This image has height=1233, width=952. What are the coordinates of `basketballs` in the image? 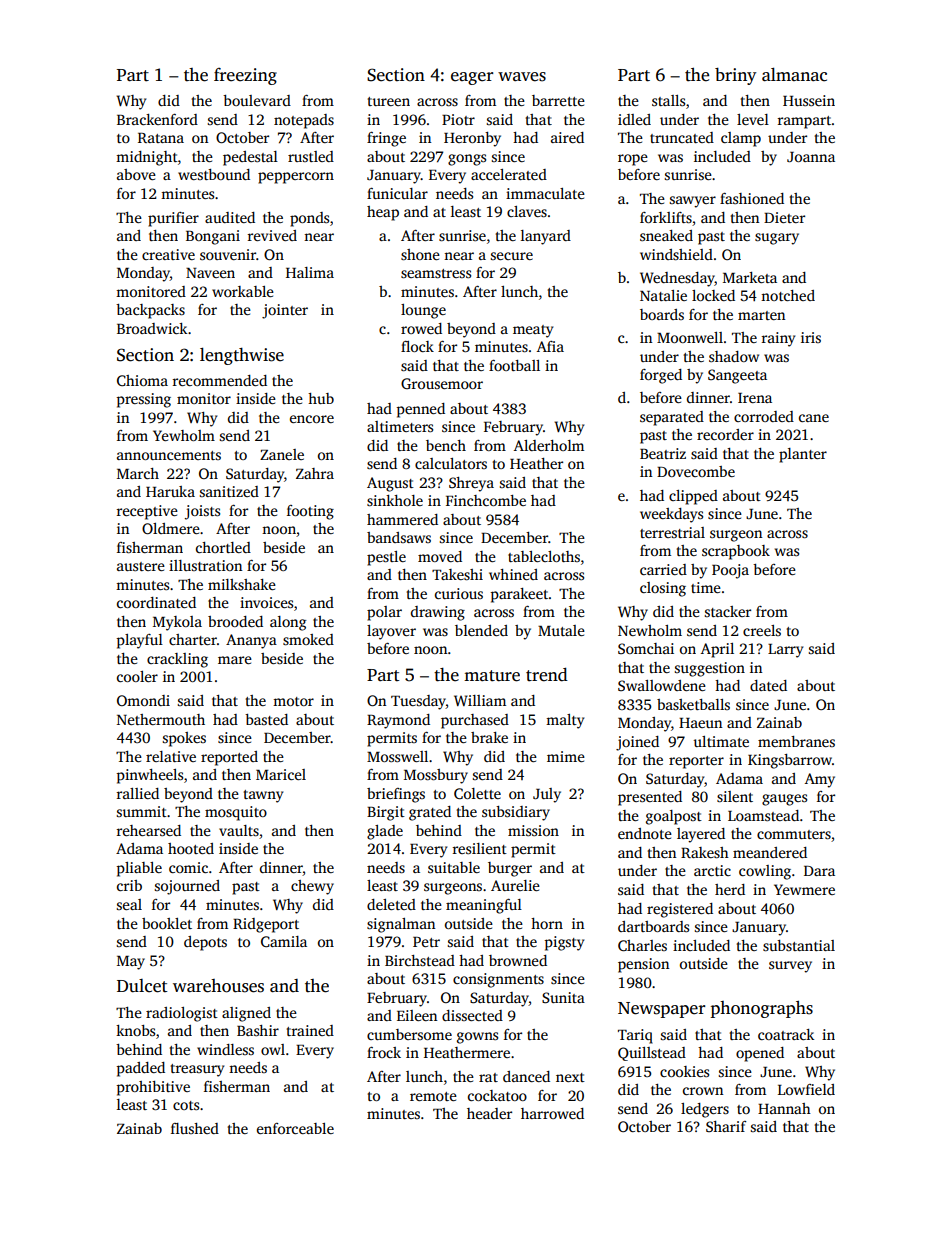 It's located at (693, 704).
